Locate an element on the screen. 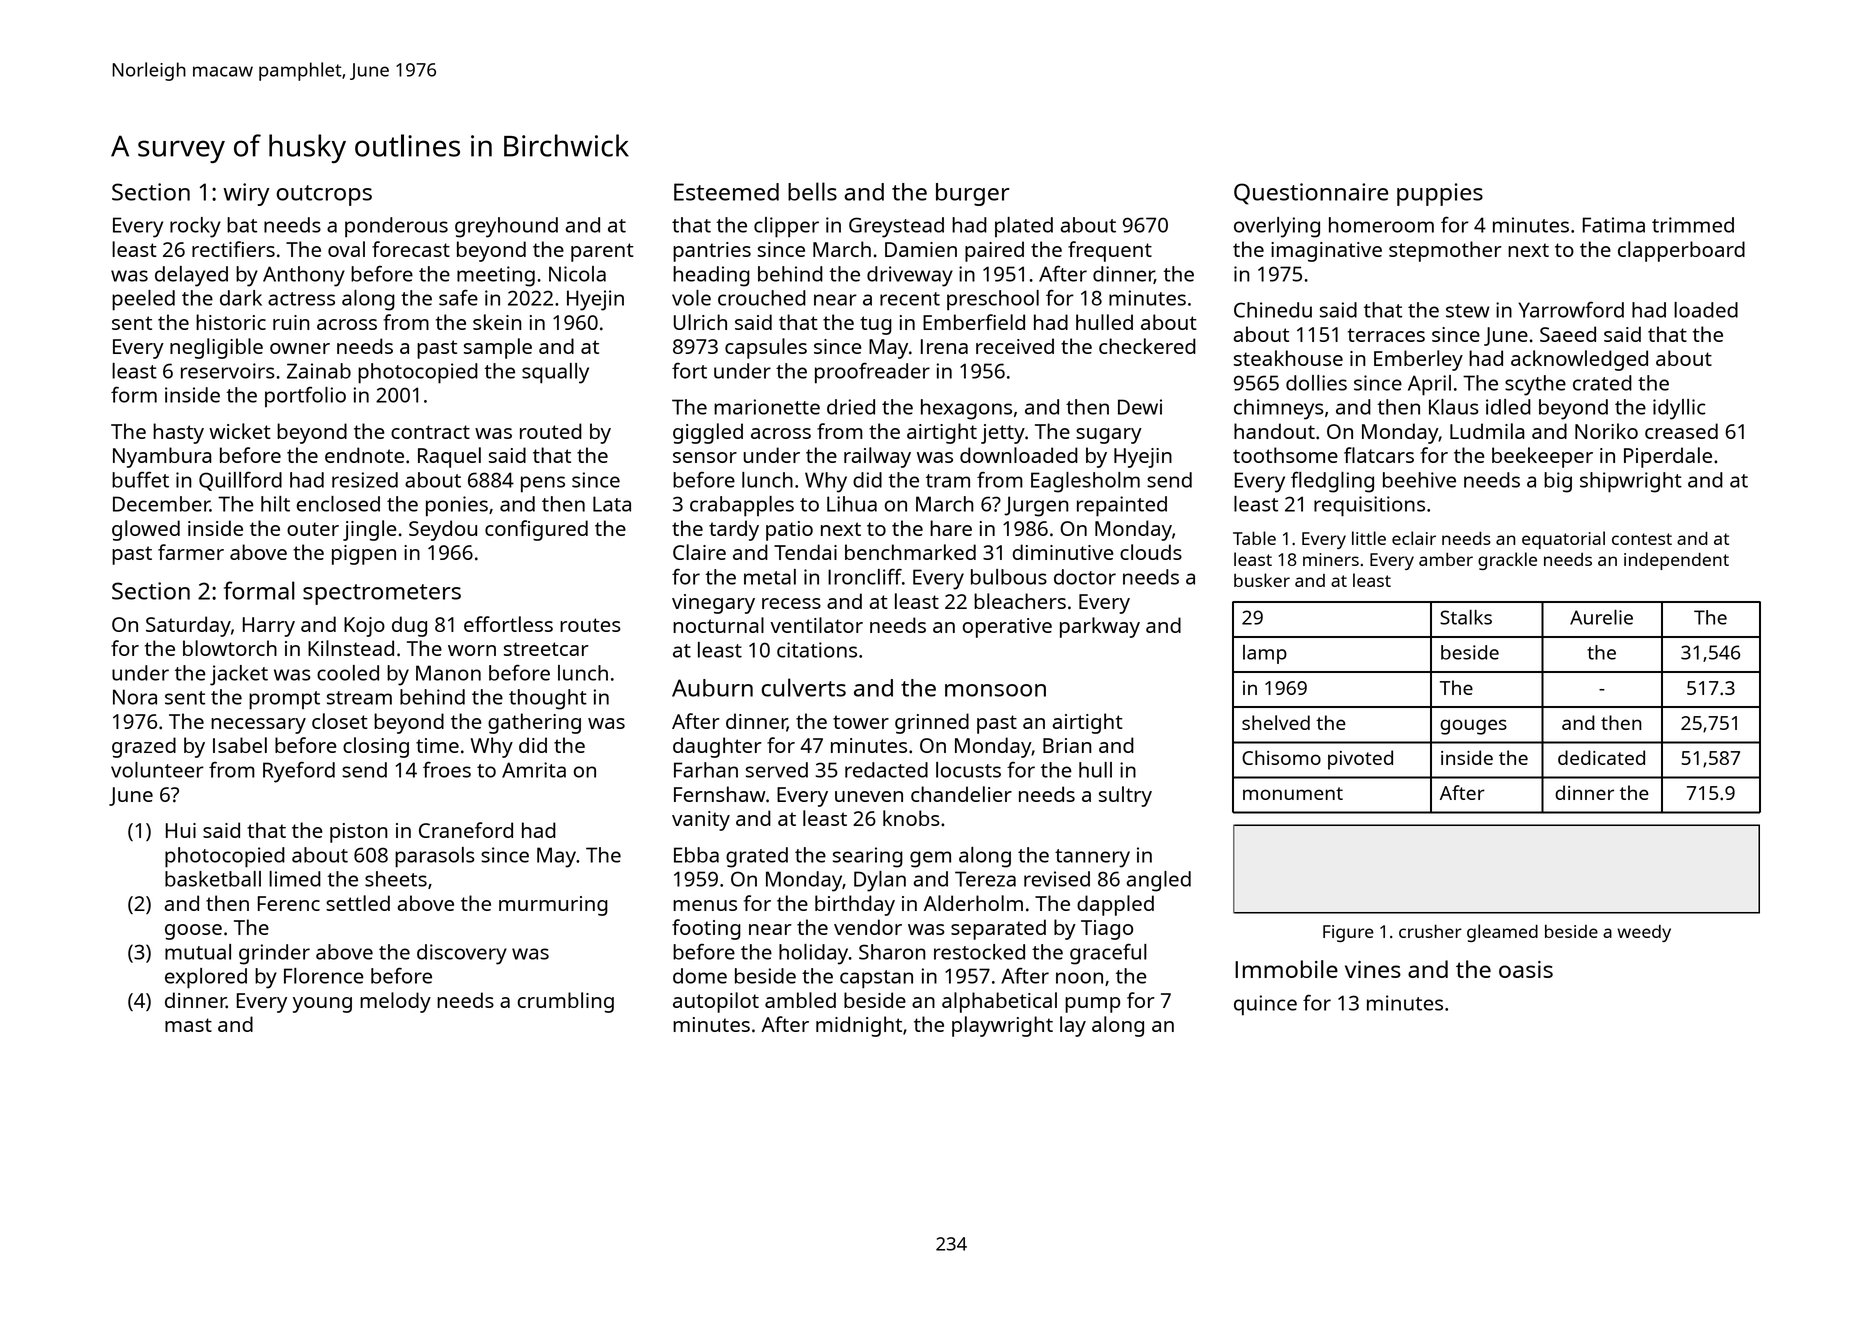 This screenshot has height=1323, width=1871. enclosed is located at coordinates (338, 504).
